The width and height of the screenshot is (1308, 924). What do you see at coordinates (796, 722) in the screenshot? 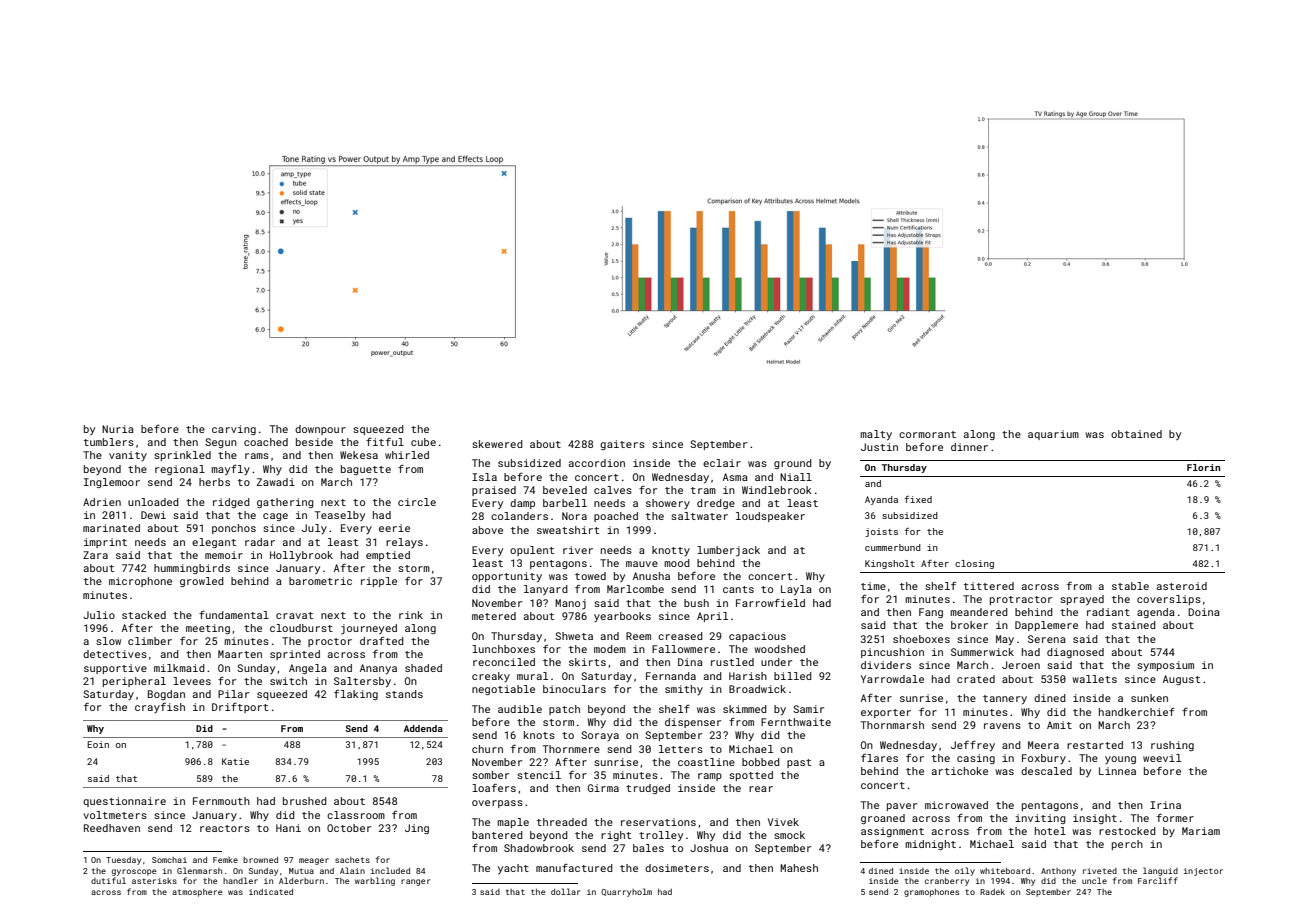
I see `Fernthwaite` at bounding box center [796, 722].
